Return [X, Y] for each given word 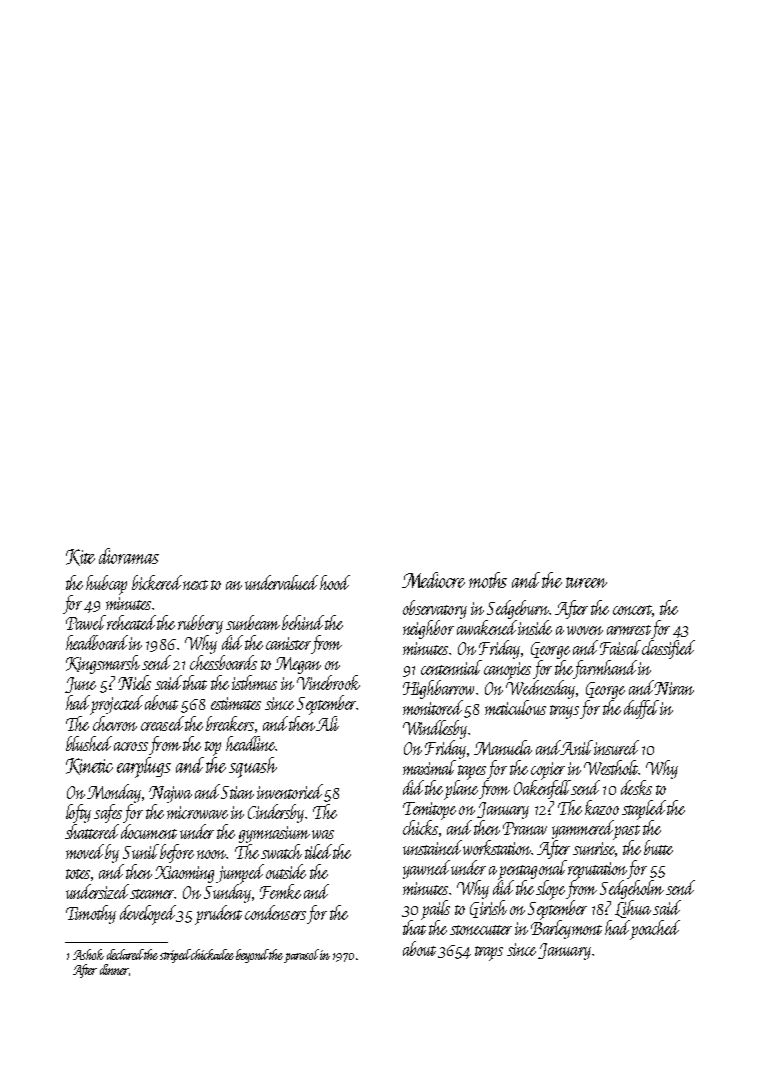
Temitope [429, 811]
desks [636, 787]
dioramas [129, 556]
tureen [586, 582]
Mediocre [433, 580]
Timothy [91, 914]
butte [658, 847]
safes [108, 813]
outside [286, 871]
